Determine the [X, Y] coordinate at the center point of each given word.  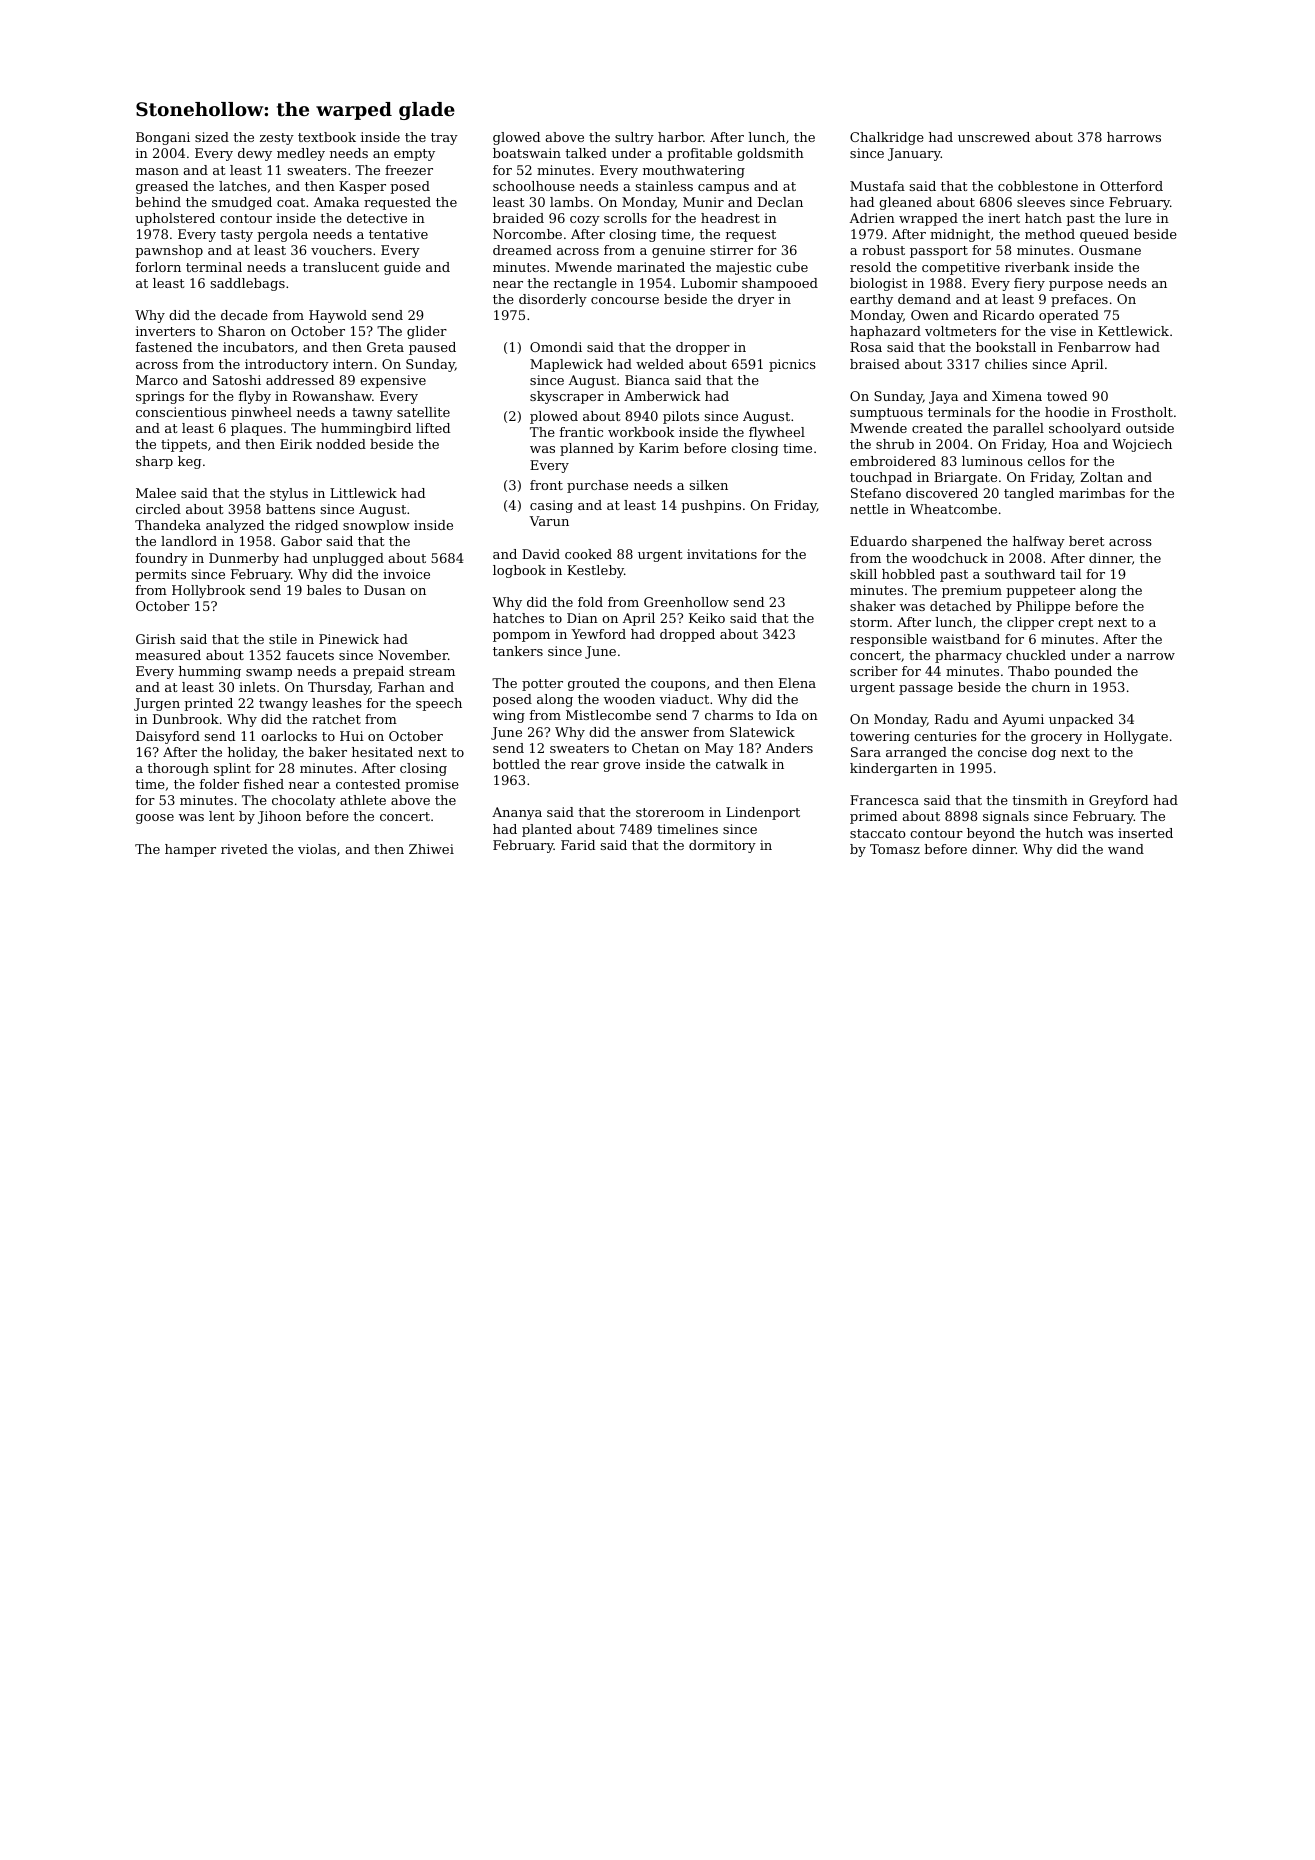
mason [157, 171]
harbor [680, 137]
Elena [797, 683]
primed [873, 817]
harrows [1134, 137]
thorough [178, 769]
